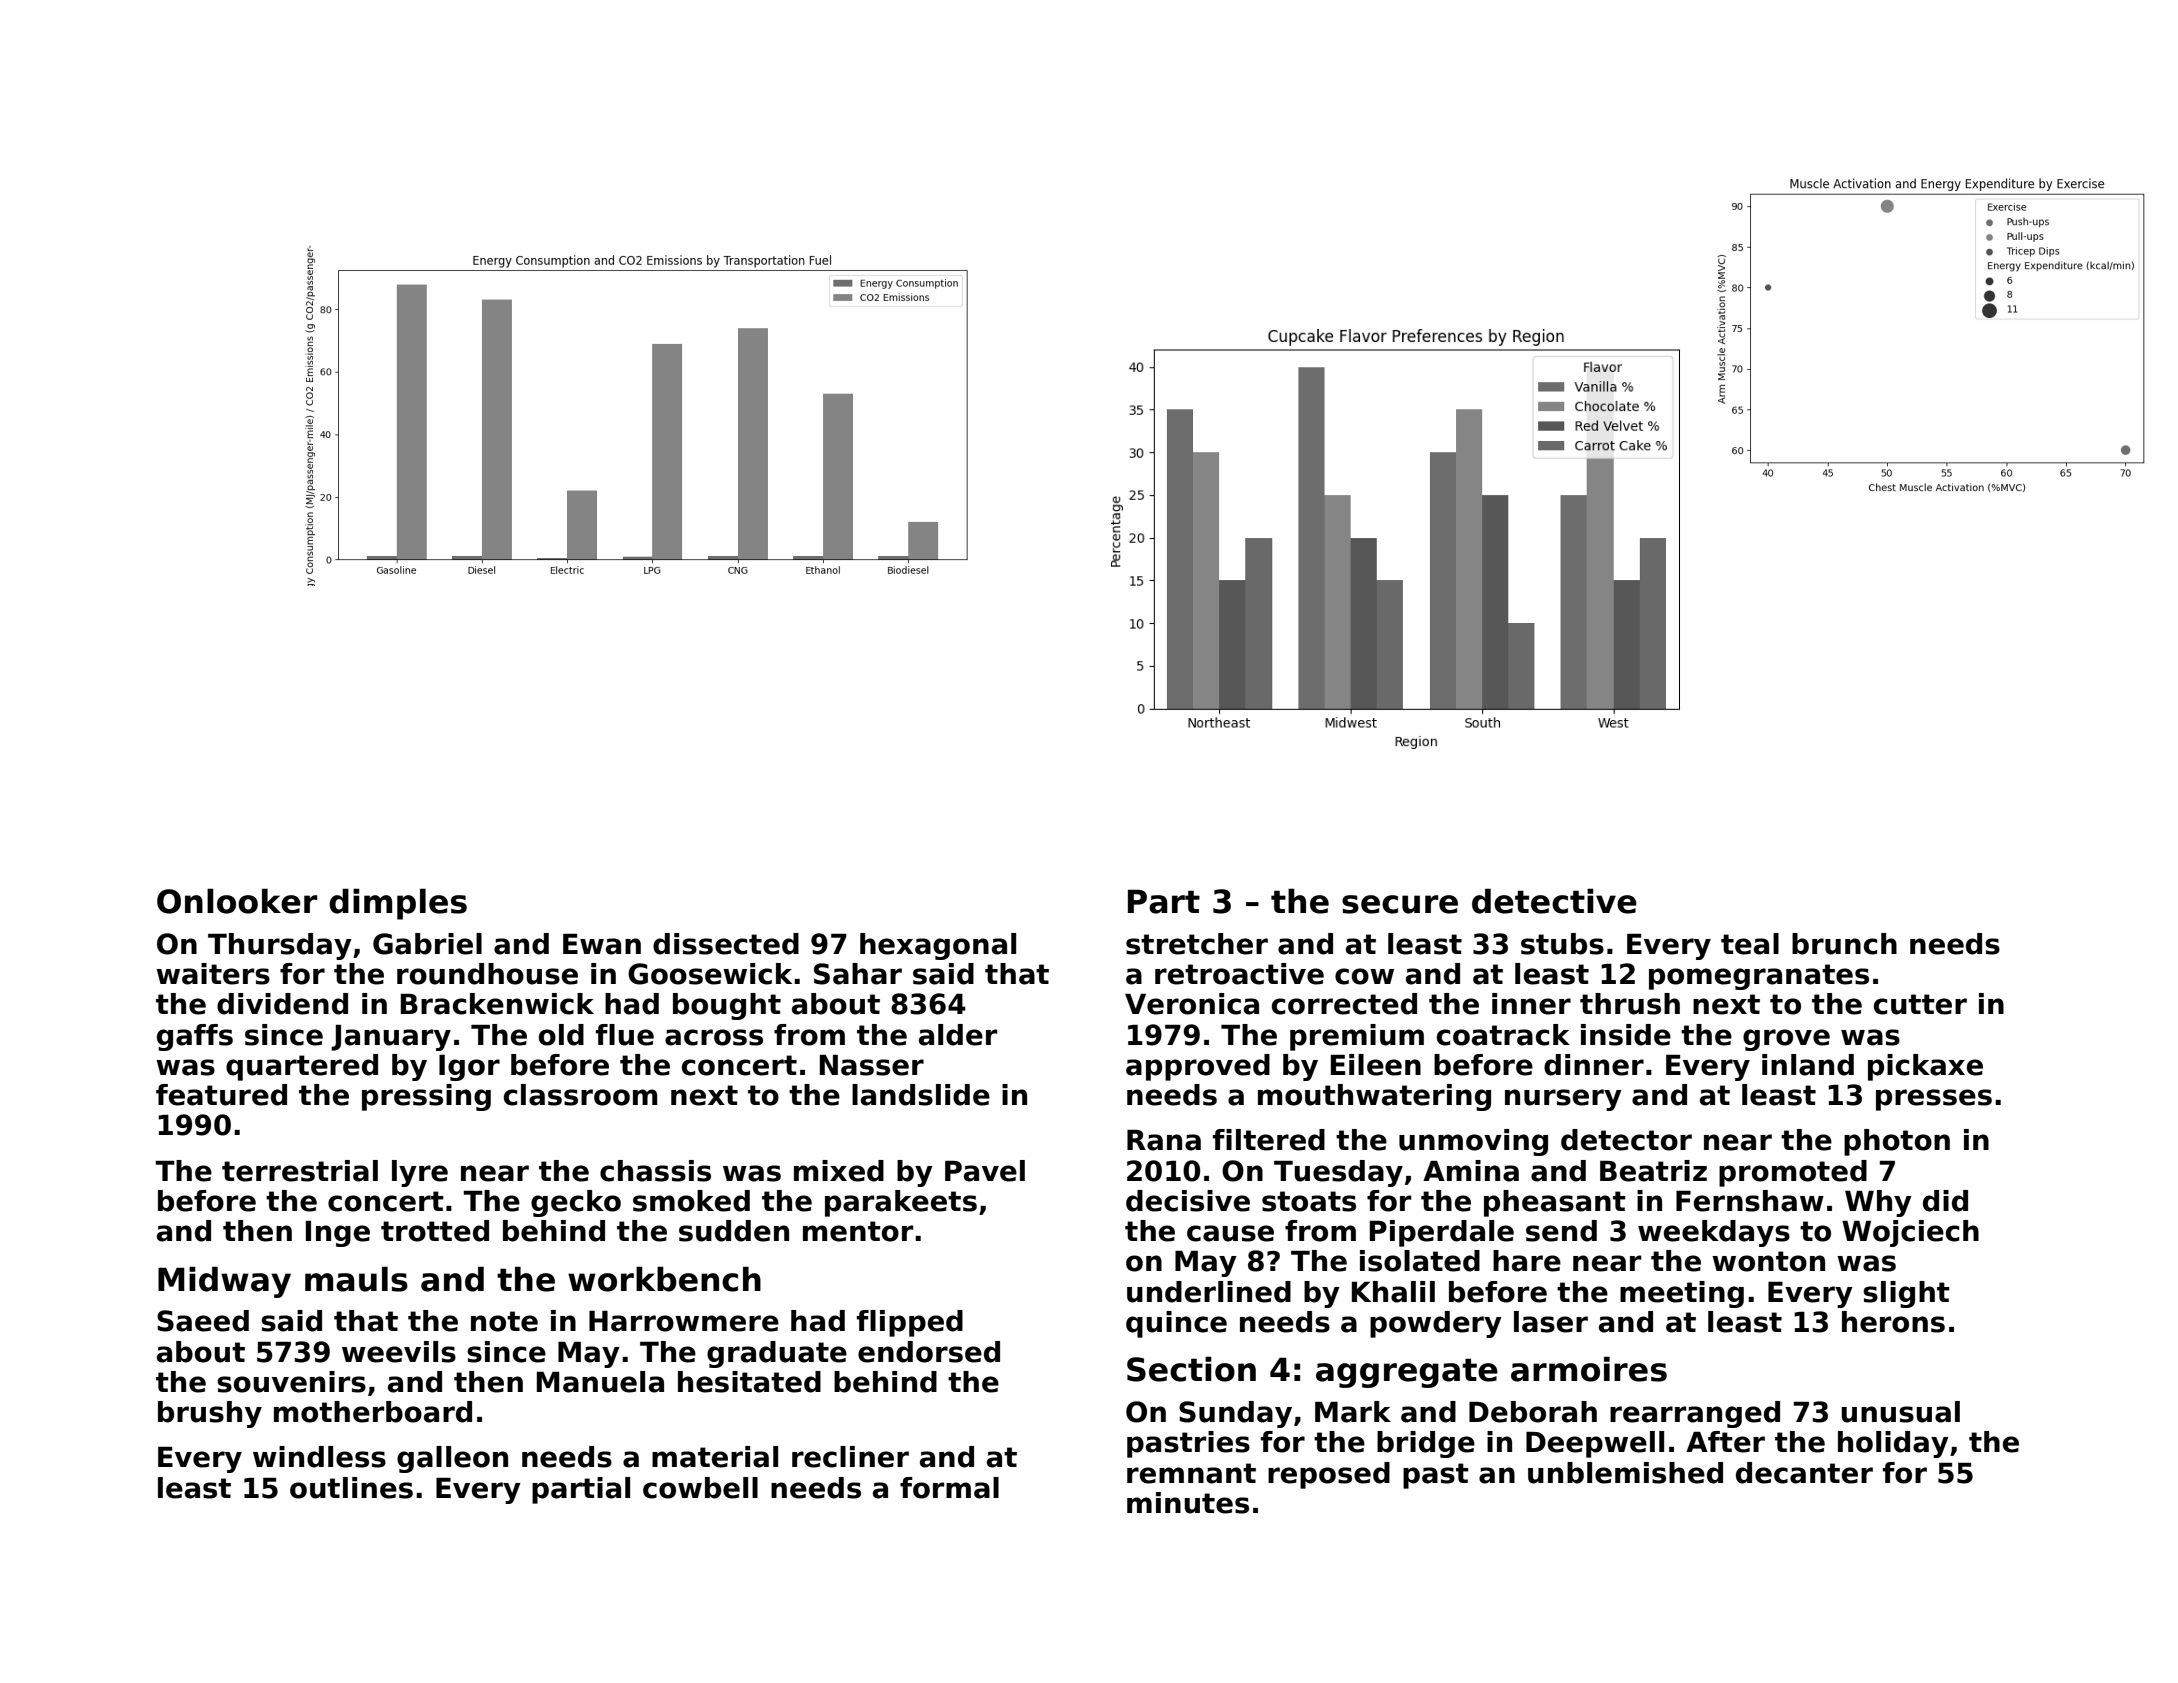 The image size is (2178, 1683). I want to click on filtered, so click(1269, 1140).
